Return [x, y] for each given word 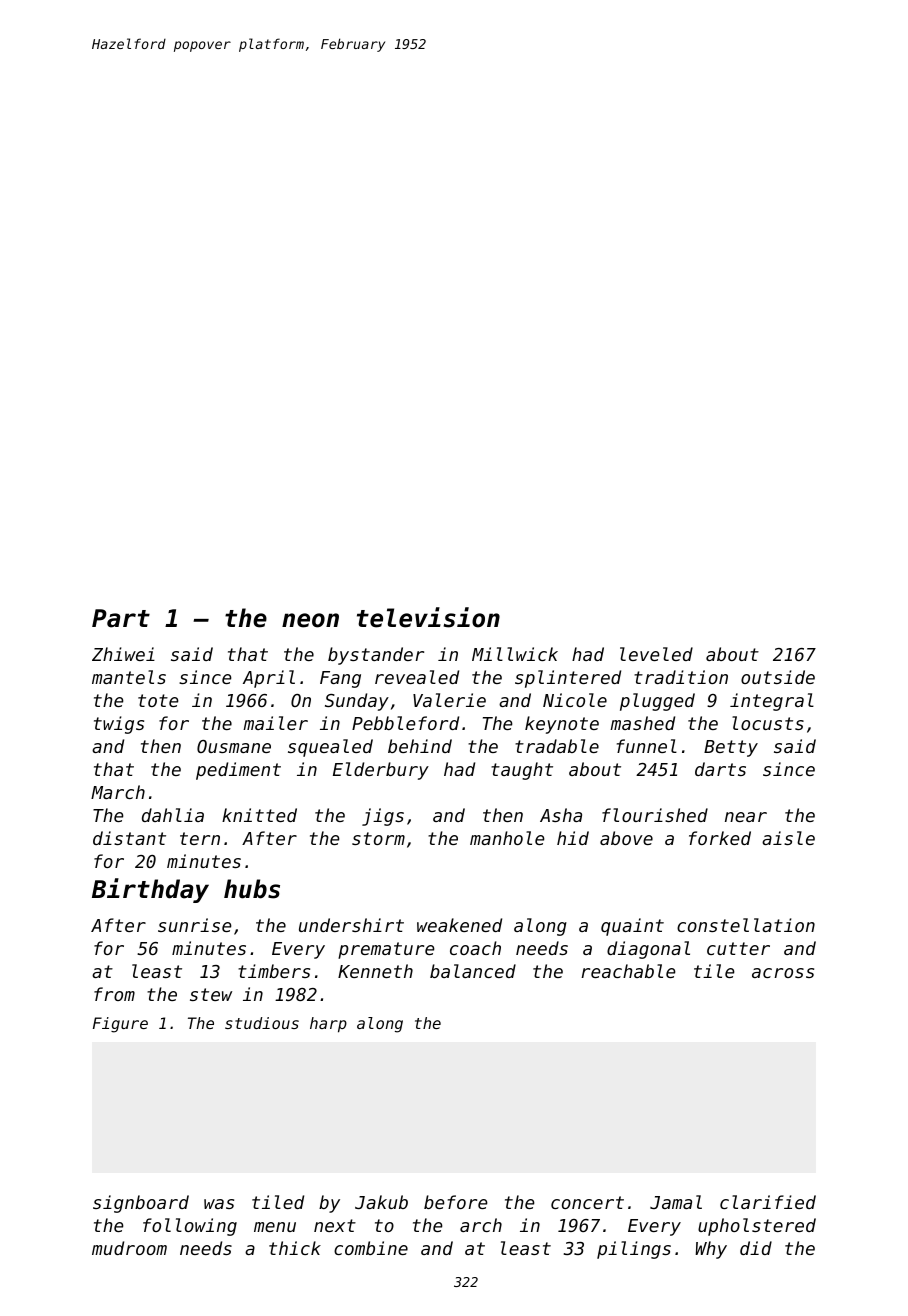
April [269, 679]
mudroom [129, 1248]
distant [129, 838]
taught [522, 771]
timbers [274, 971]
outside [778, 677]
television [428, 617]
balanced [473, 971]
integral [772, 702]
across [783, 973]
